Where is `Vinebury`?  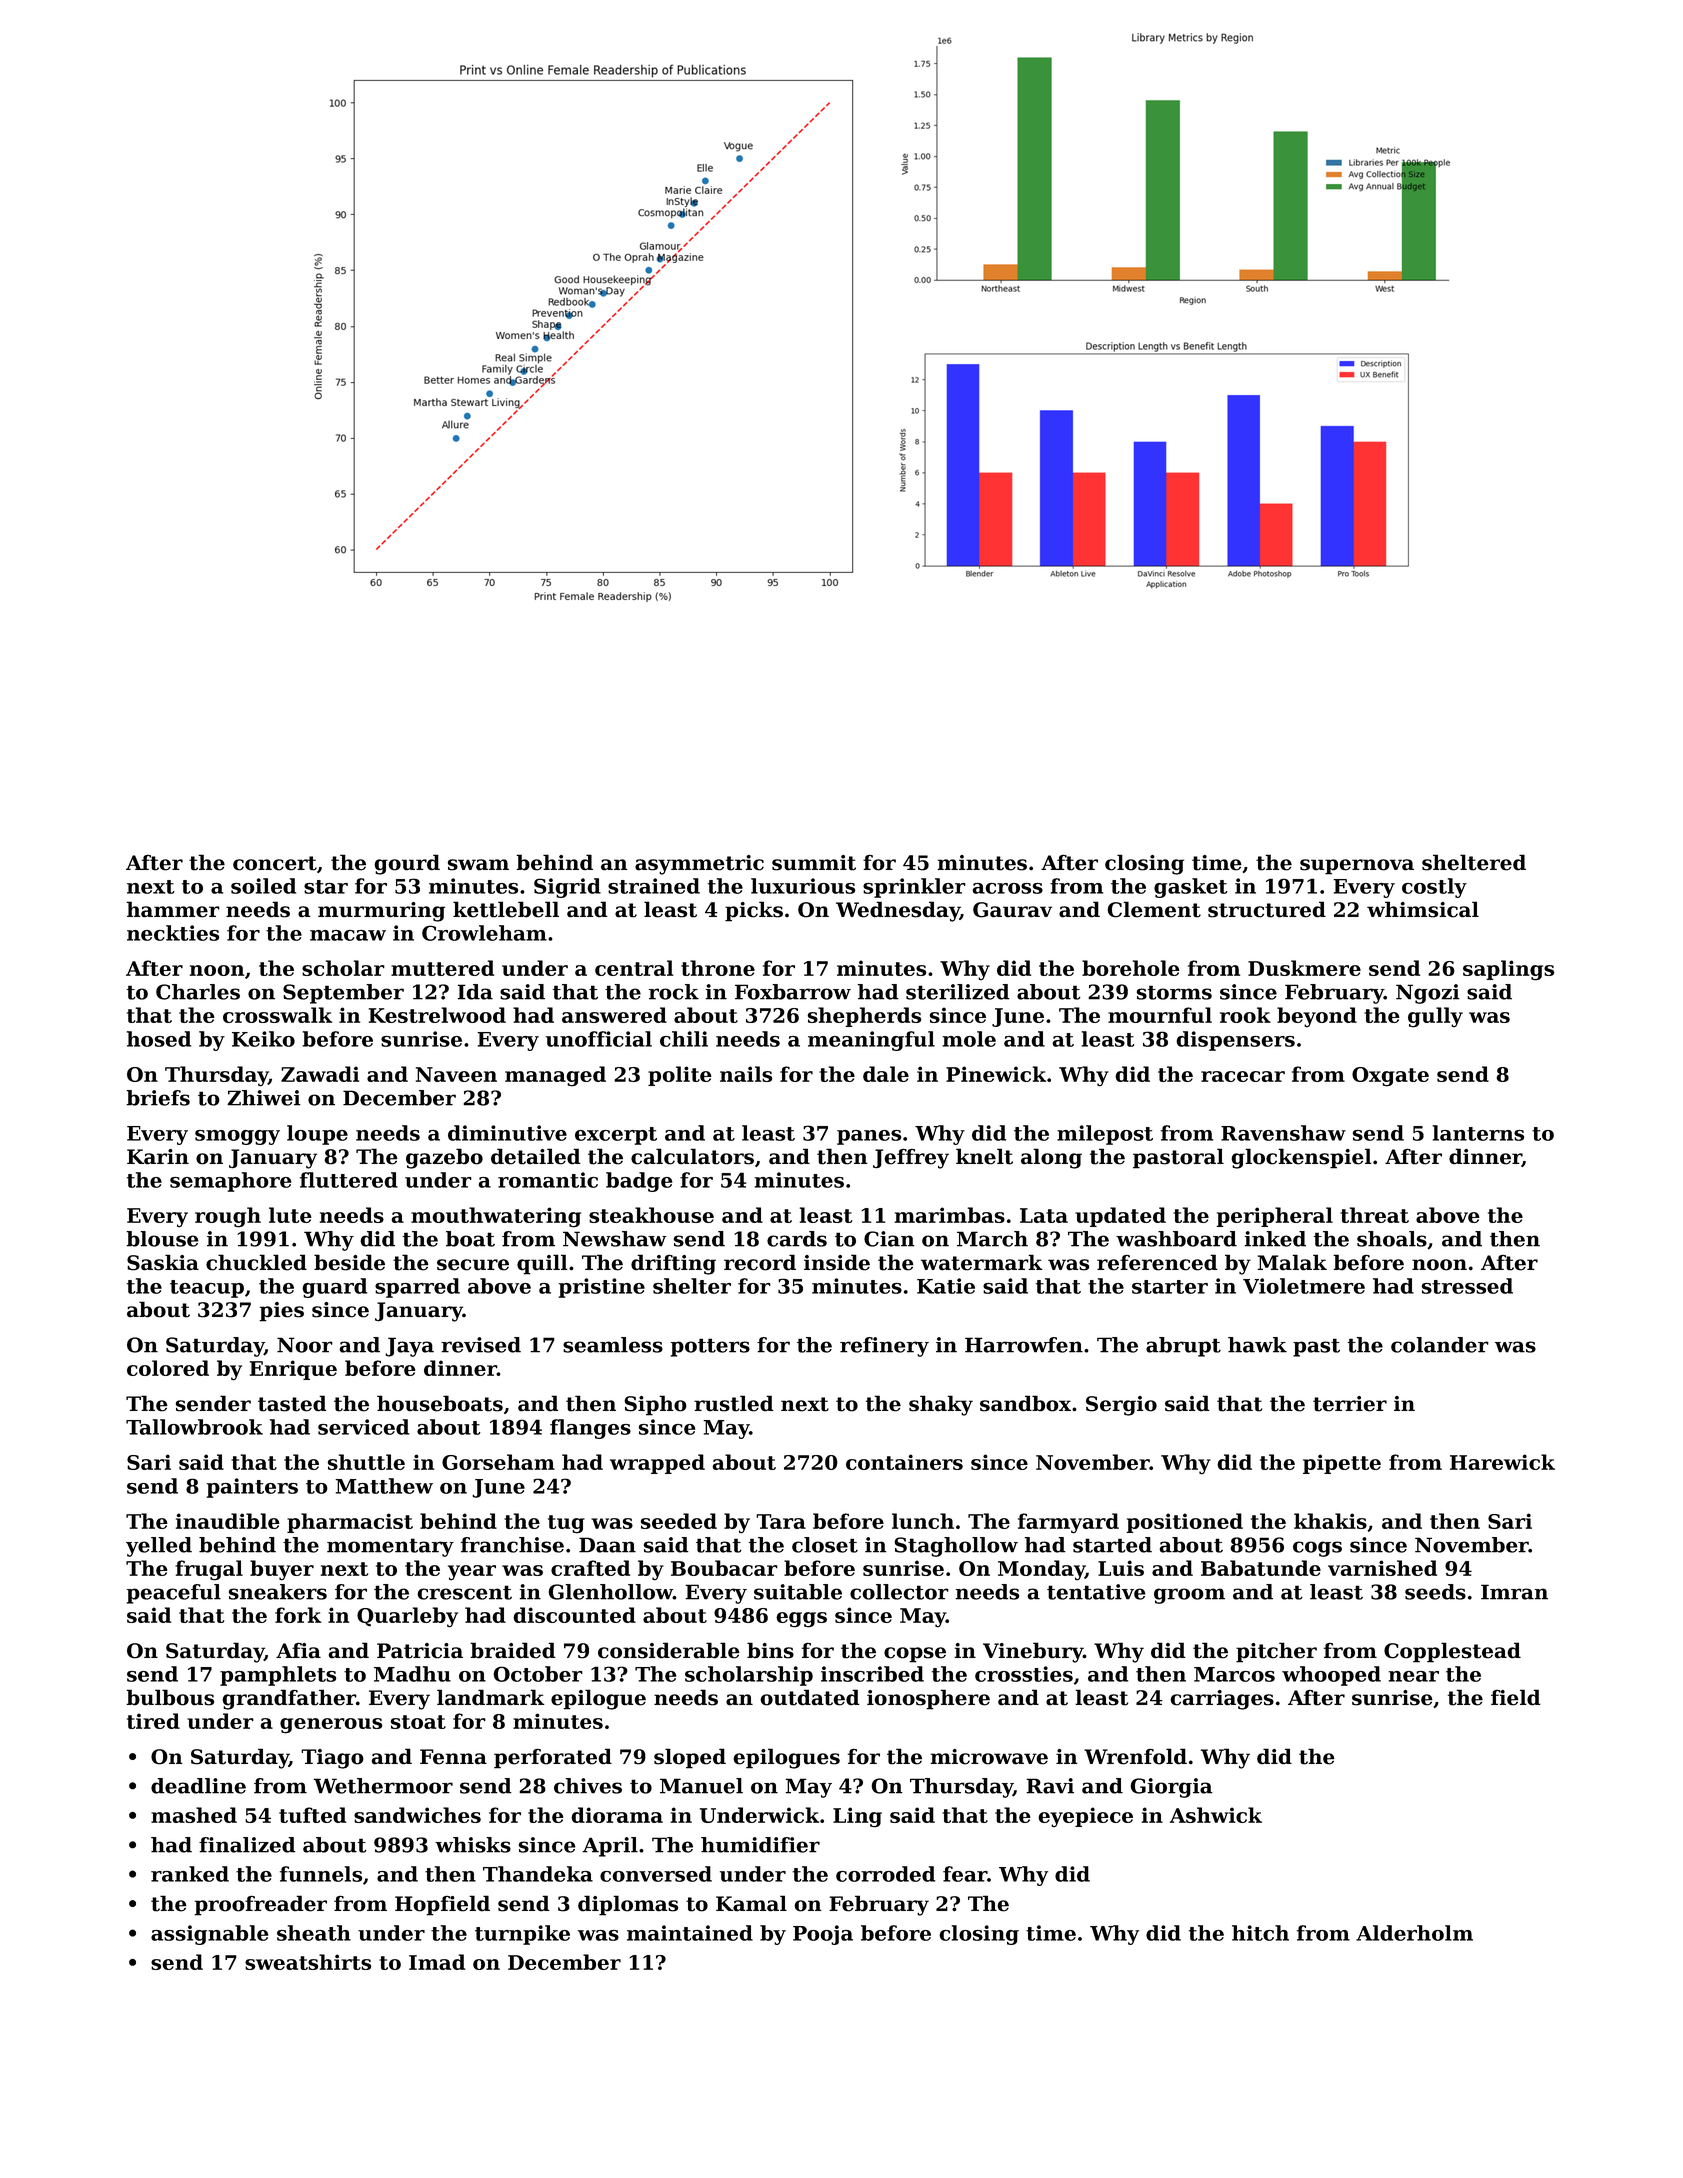
Vinebury is located at coordinates (1033, 1652).
